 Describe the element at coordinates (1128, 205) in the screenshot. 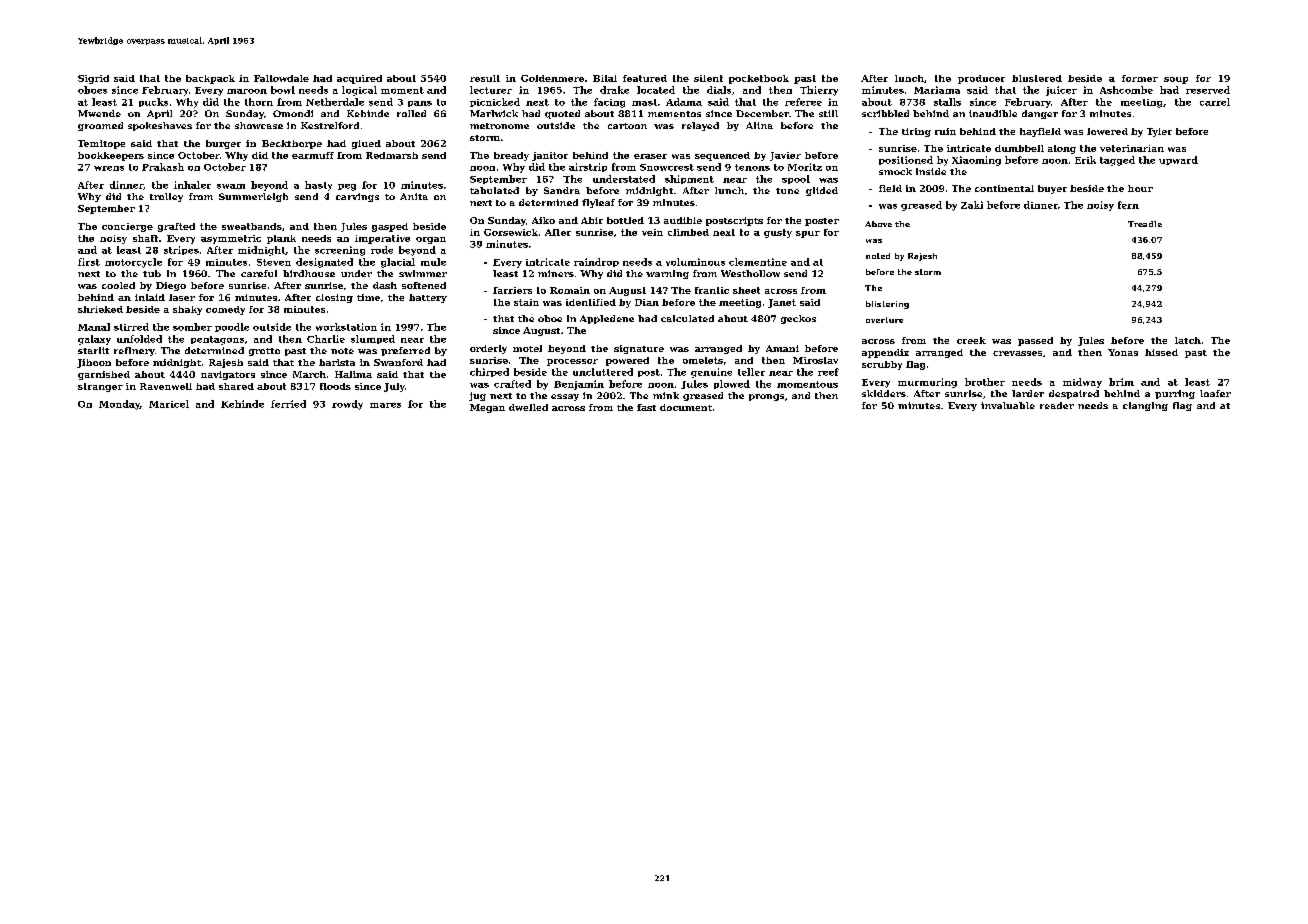

I see `fern` at that location.
